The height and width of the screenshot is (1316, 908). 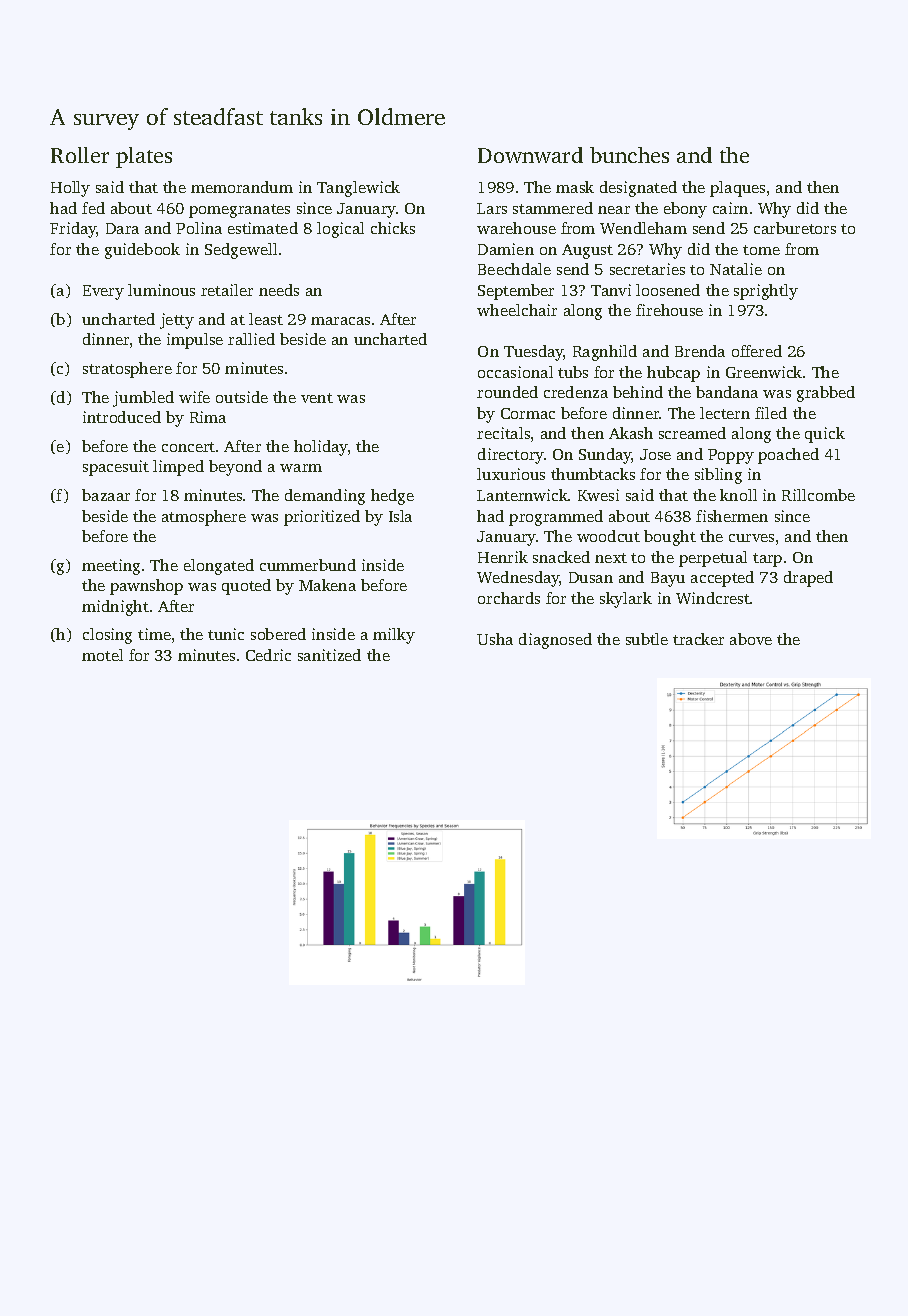 What do you see at coordinates (737, 189) in the screenshot?
I see `plaques` at bounding box center [737, 189].
